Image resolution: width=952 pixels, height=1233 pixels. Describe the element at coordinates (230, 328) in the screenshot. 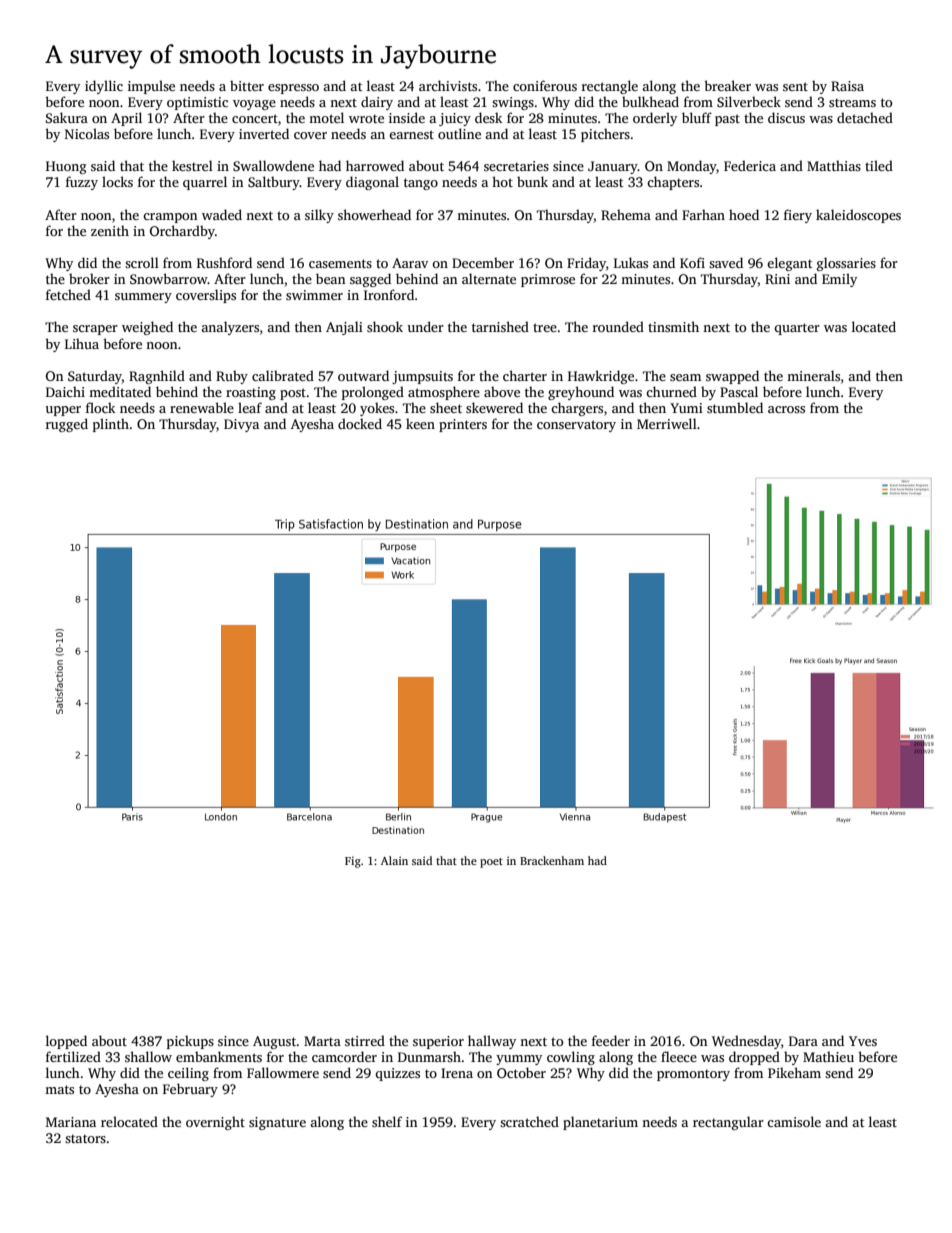

I see `analyzers` at that location.
